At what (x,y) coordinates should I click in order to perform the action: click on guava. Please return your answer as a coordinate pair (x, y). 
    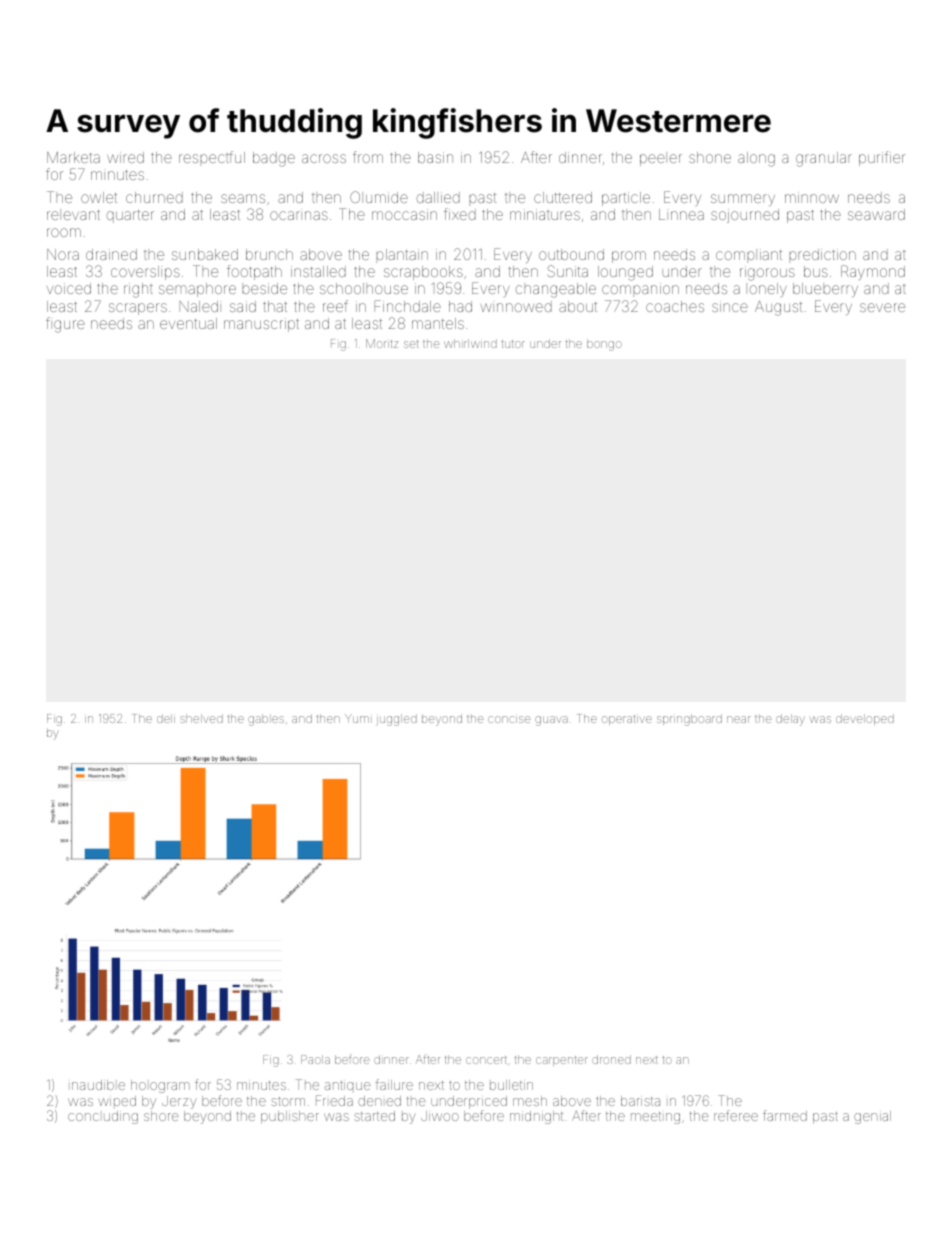
    Looking at the image, I should click on (551, 721).
